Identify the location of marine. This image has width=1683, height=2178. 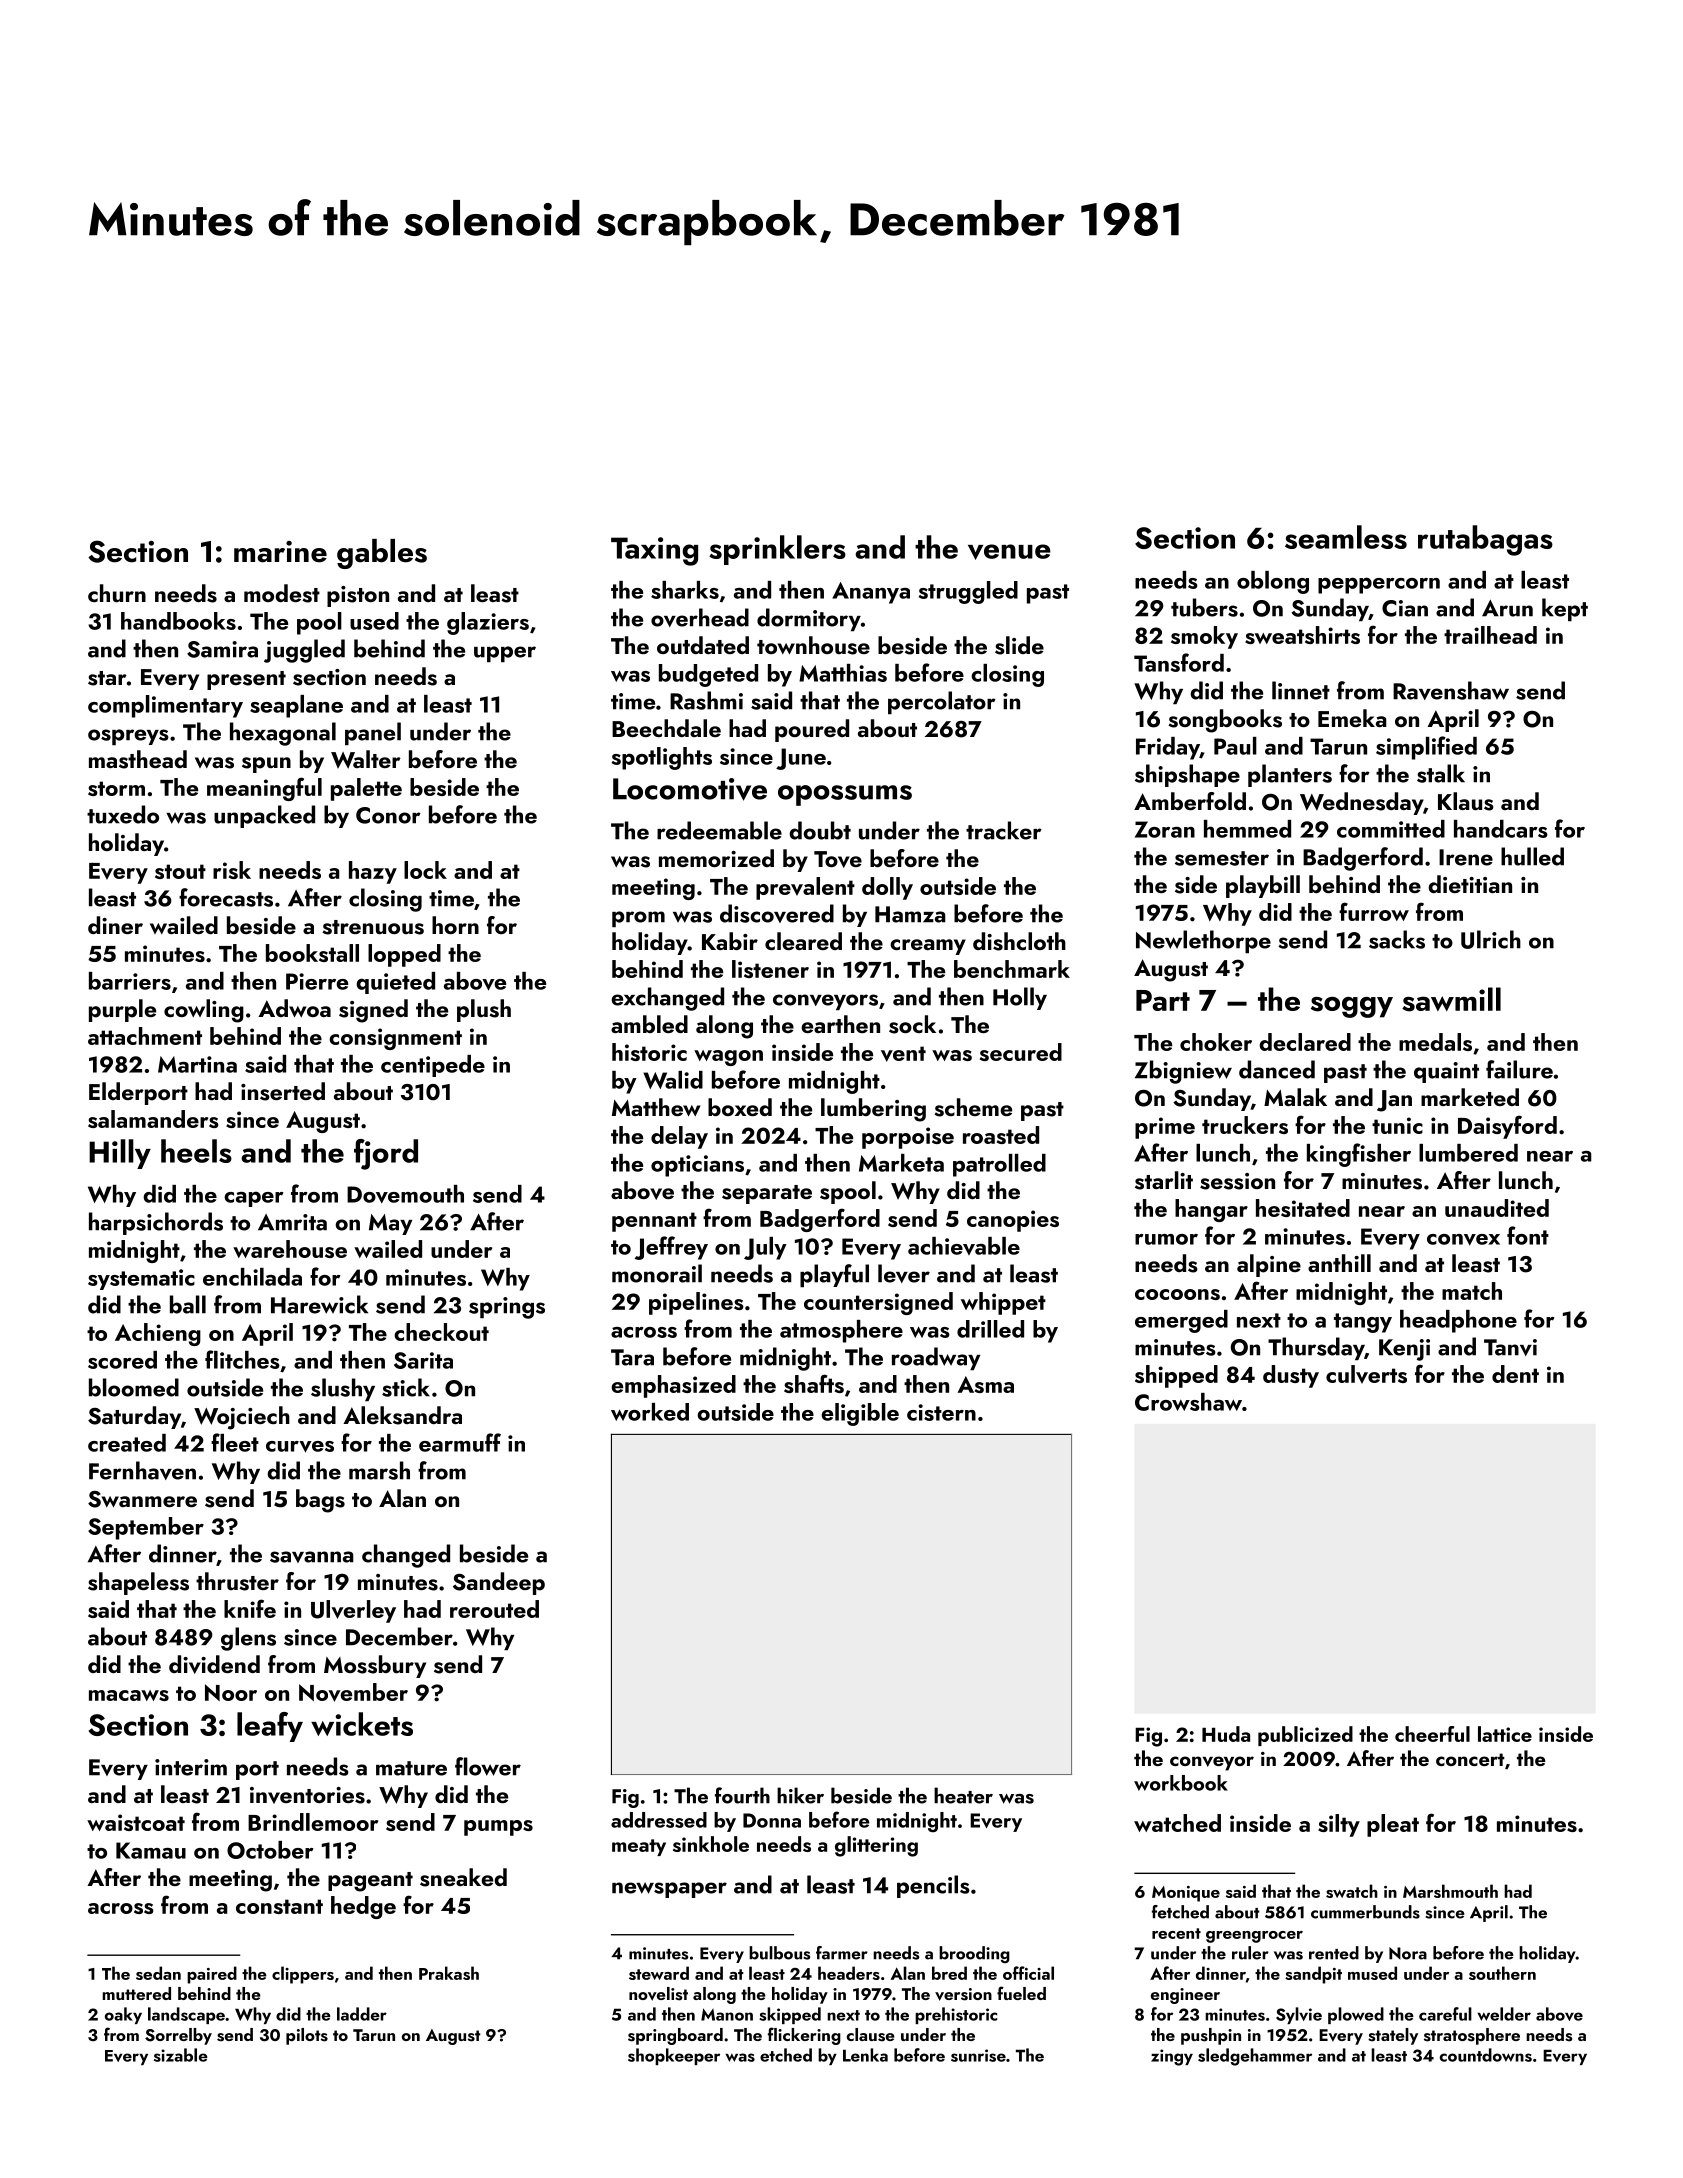
(280, 552).
